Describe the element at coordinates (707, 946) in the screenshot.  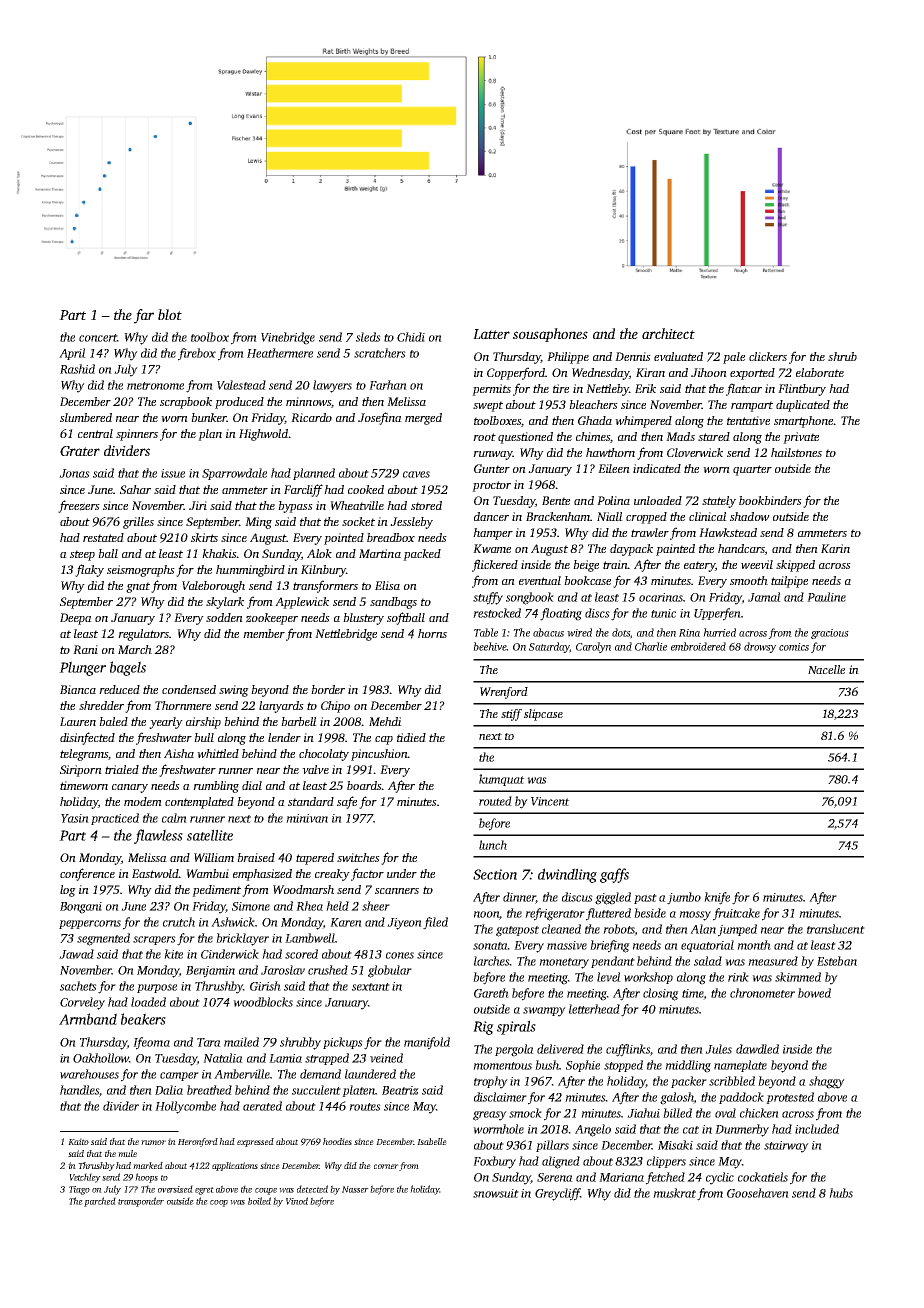
I see `equatorial` at that location.
